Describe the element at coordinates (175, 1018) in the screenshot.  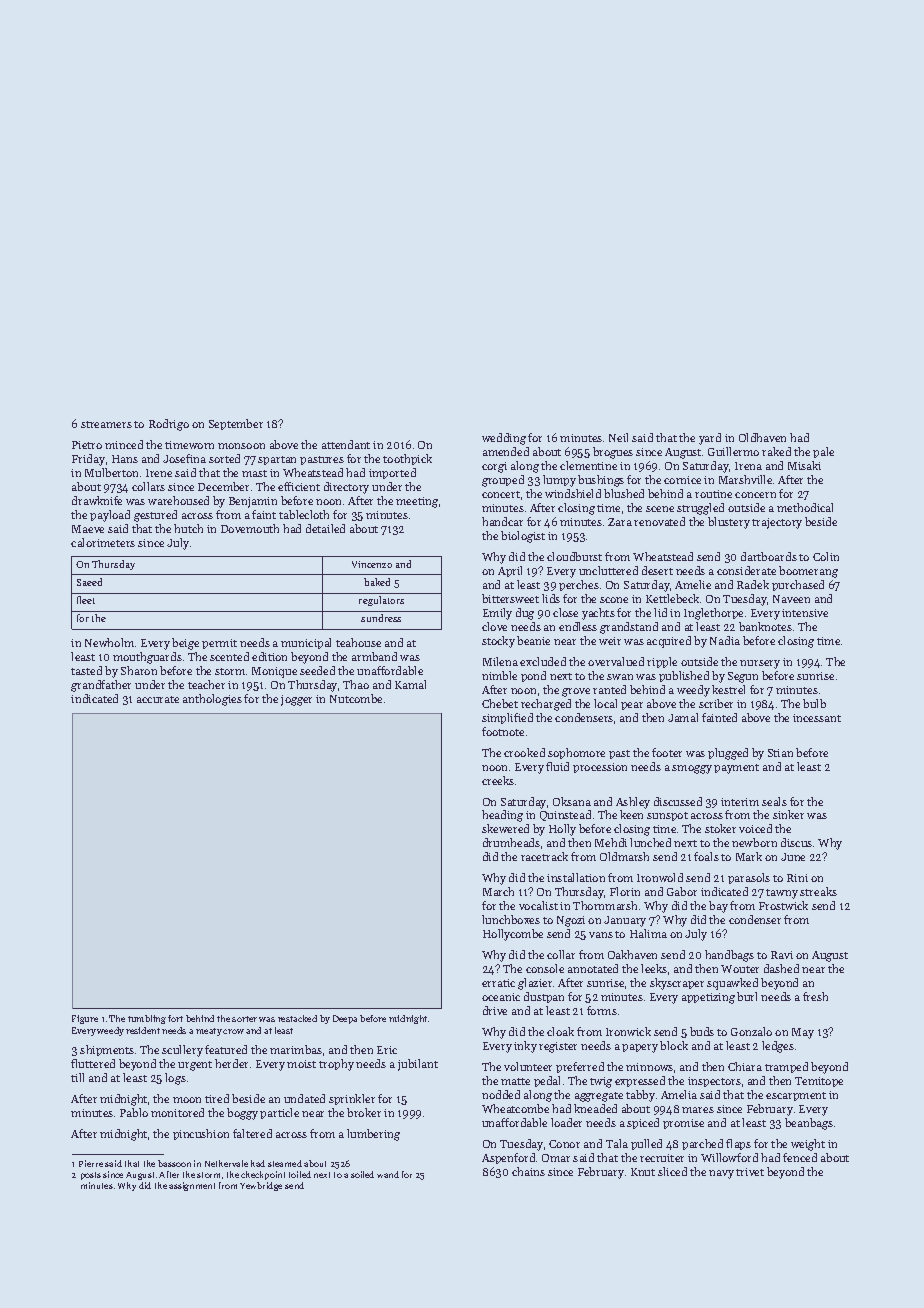
I see `fort` at that location.
